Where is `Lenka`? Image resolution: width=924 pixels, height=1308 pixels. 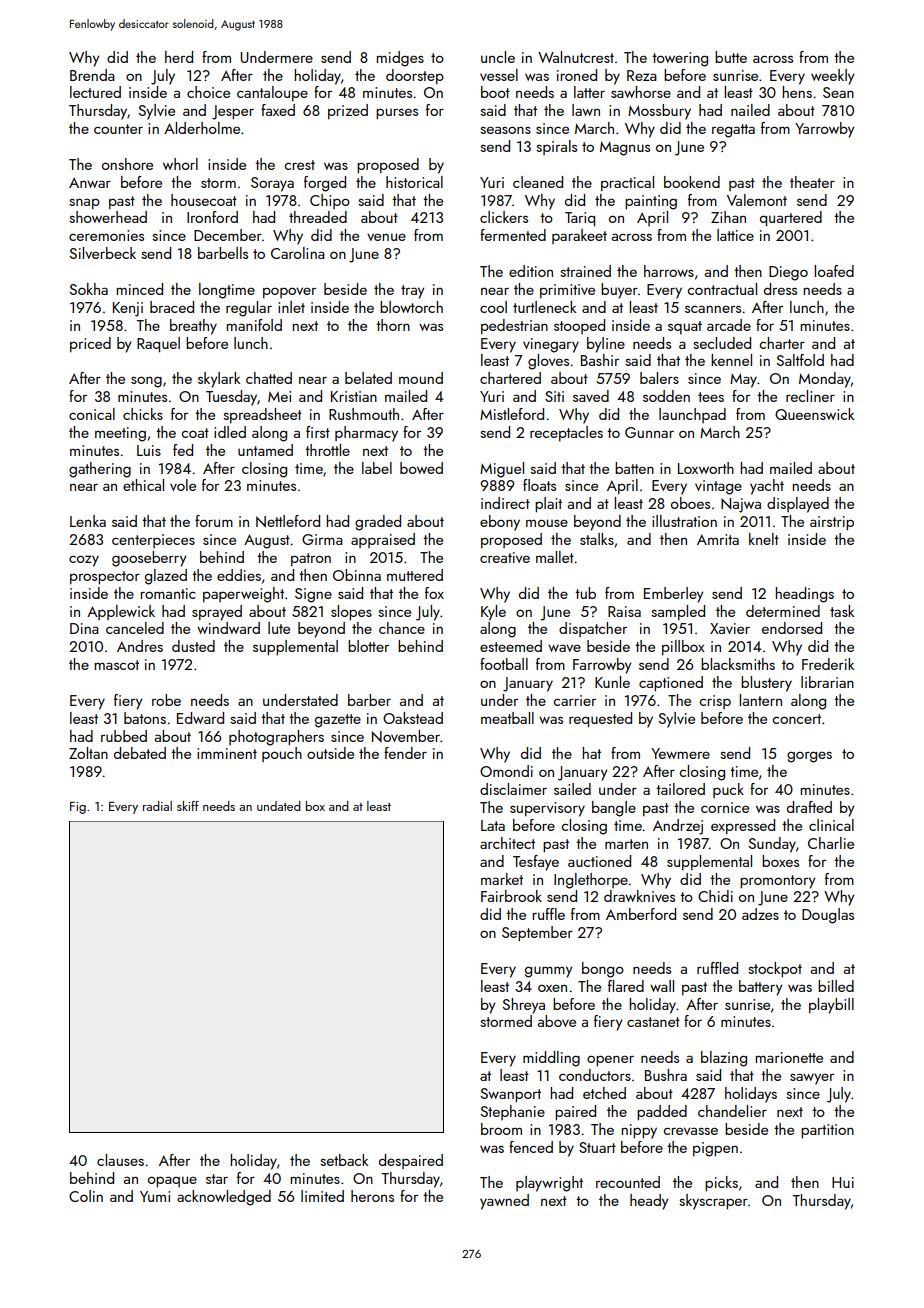
Lenka is located at coordinates (88, 521).
